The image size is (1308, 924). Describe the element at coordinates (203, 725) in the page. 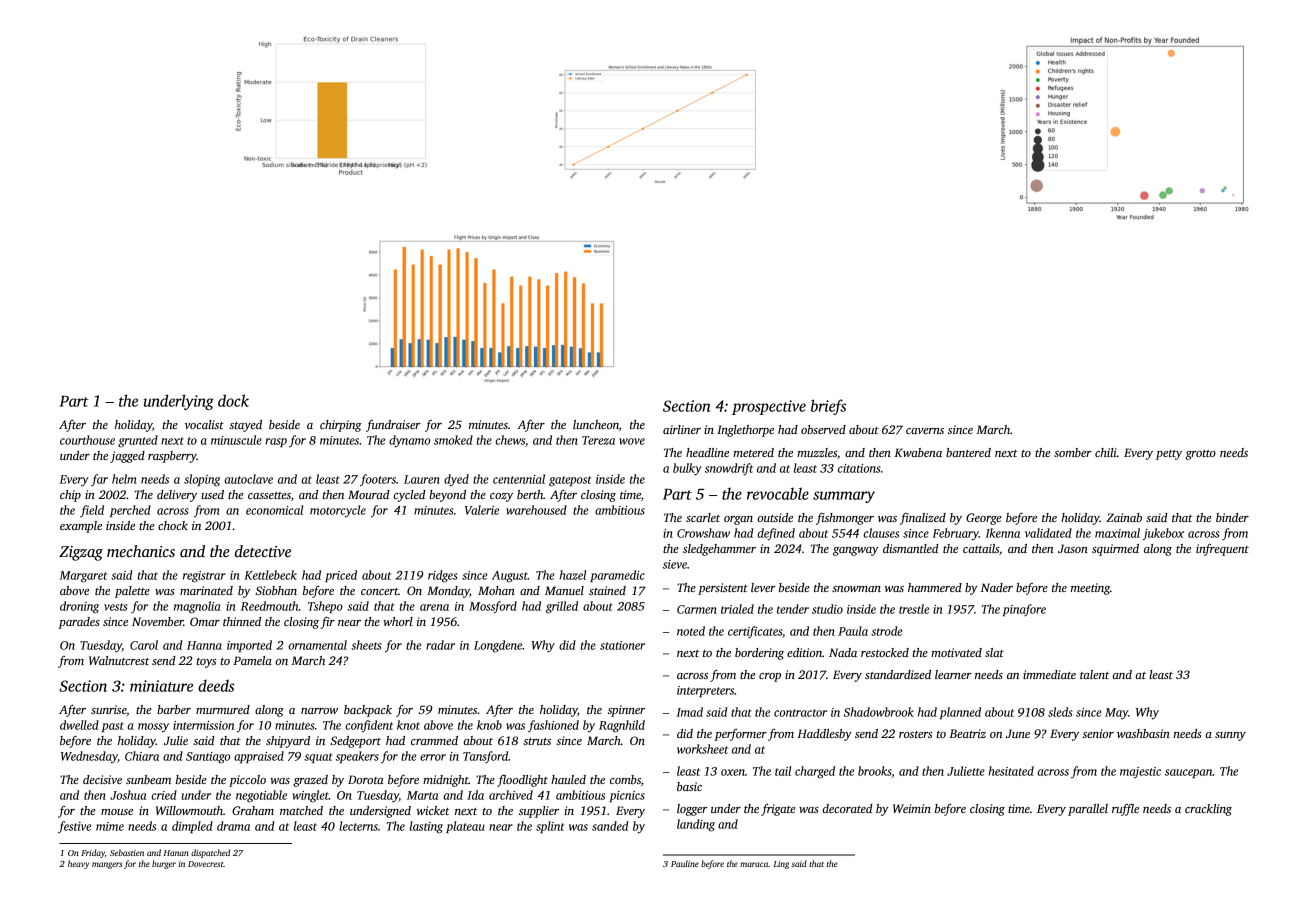

I see `intermission` at that location.
